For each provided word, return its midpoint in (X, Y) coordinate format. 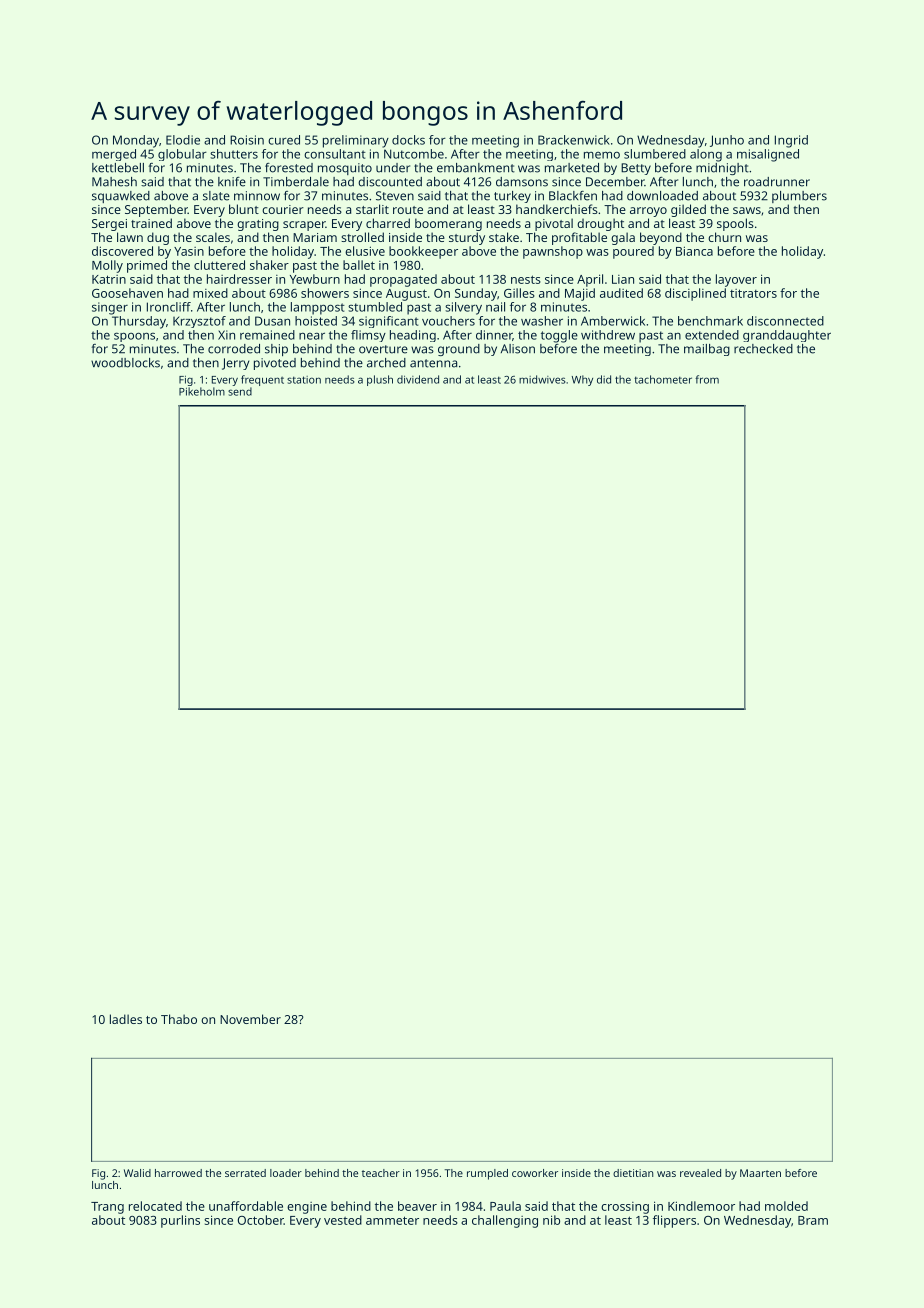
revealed (700, 1173)
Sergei (109, 225)
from (707, 379)
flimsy (368, 336)
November (250, 1019)
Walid (137, 1173)
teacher (381, 1173)
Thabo (179, 1019)
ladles (126, 1019)
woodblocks (125, 363)
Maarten (760, 1173)
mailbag (707, 350)
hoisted (316, 321)
